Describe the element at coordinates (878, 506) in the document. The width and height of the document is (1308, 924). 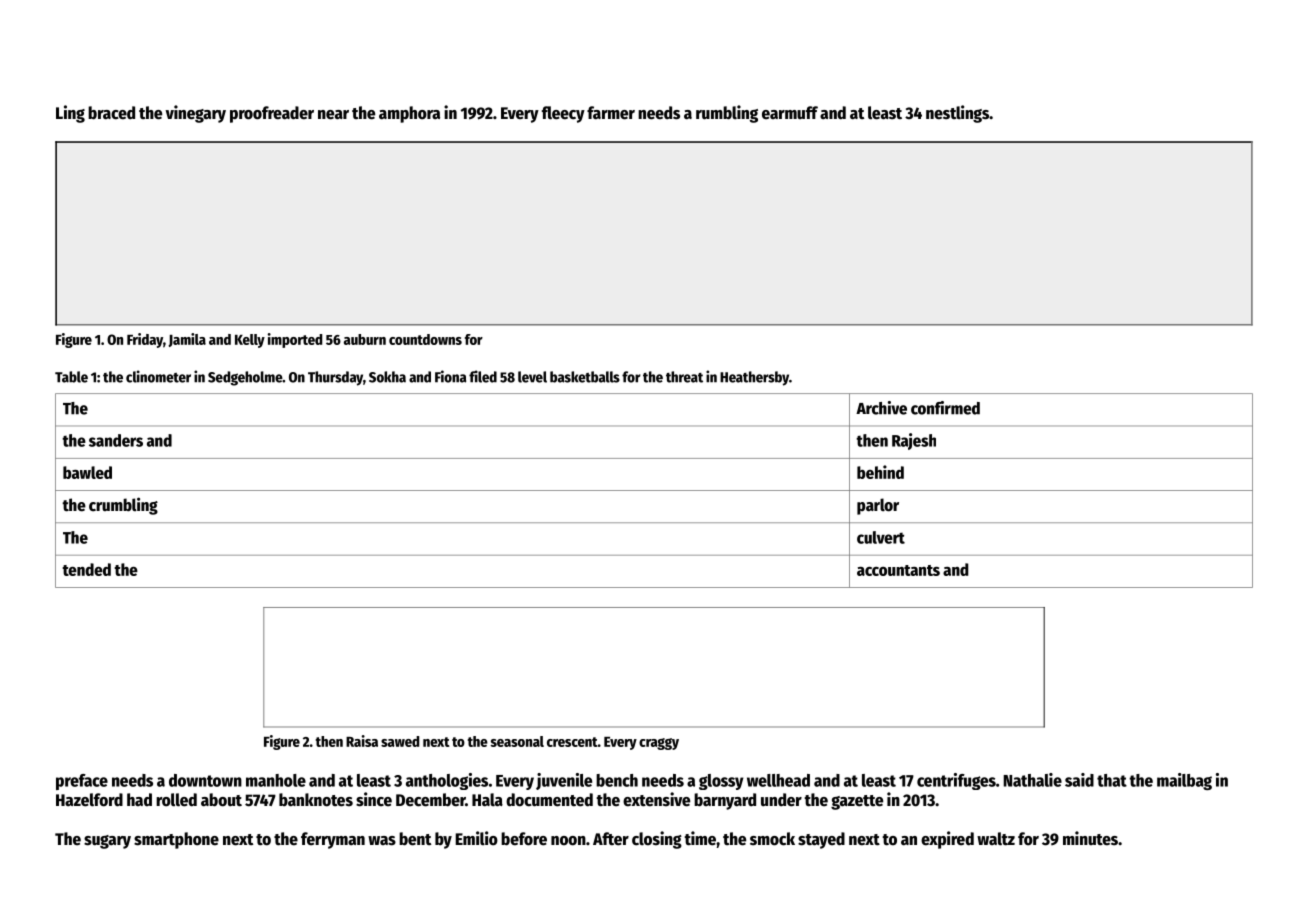
I see `parlor` at that location.
